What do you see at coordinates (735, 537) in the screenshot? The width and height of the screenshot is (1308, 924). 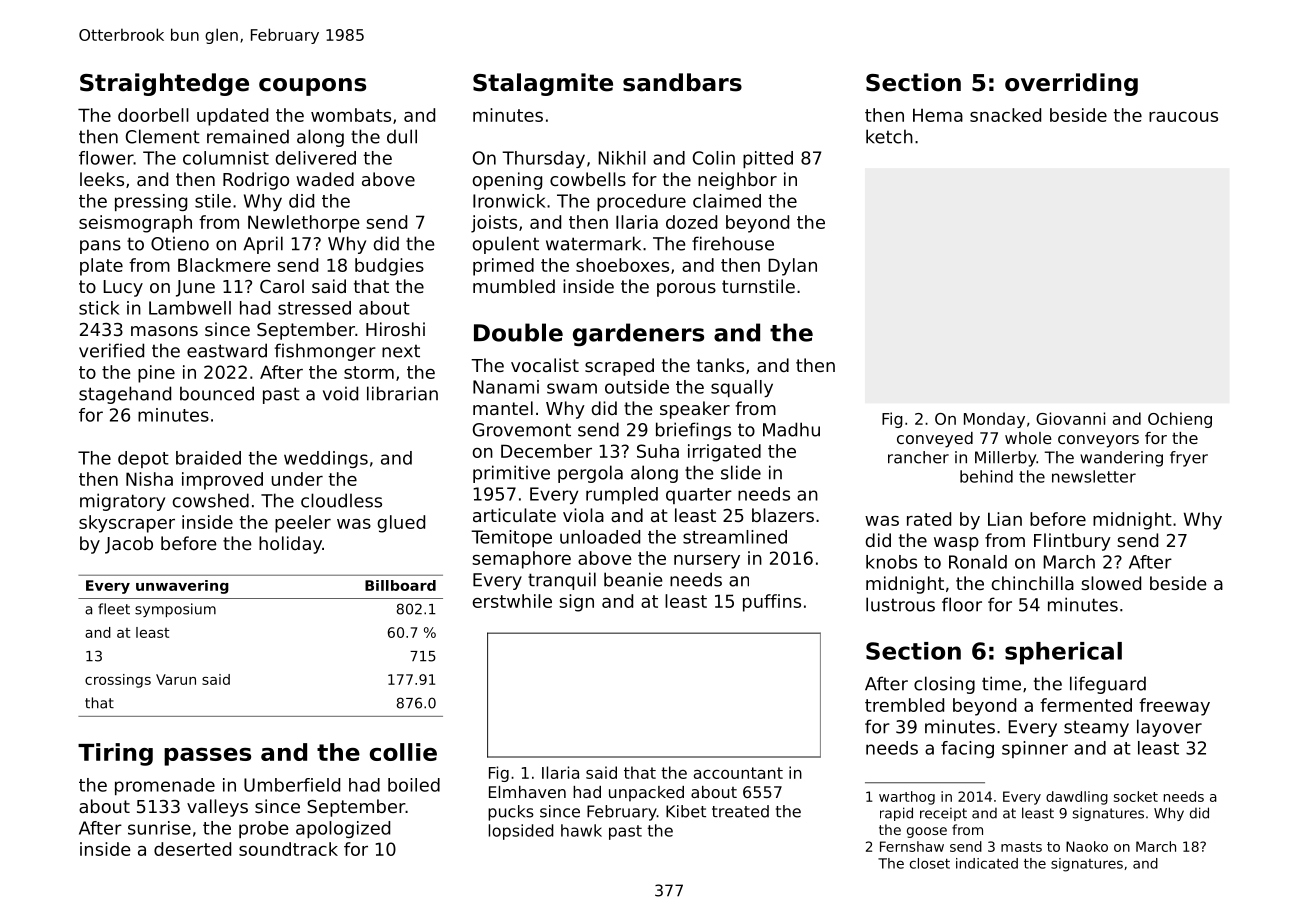 I see `streamlined` at bounding box center [735, 537].
